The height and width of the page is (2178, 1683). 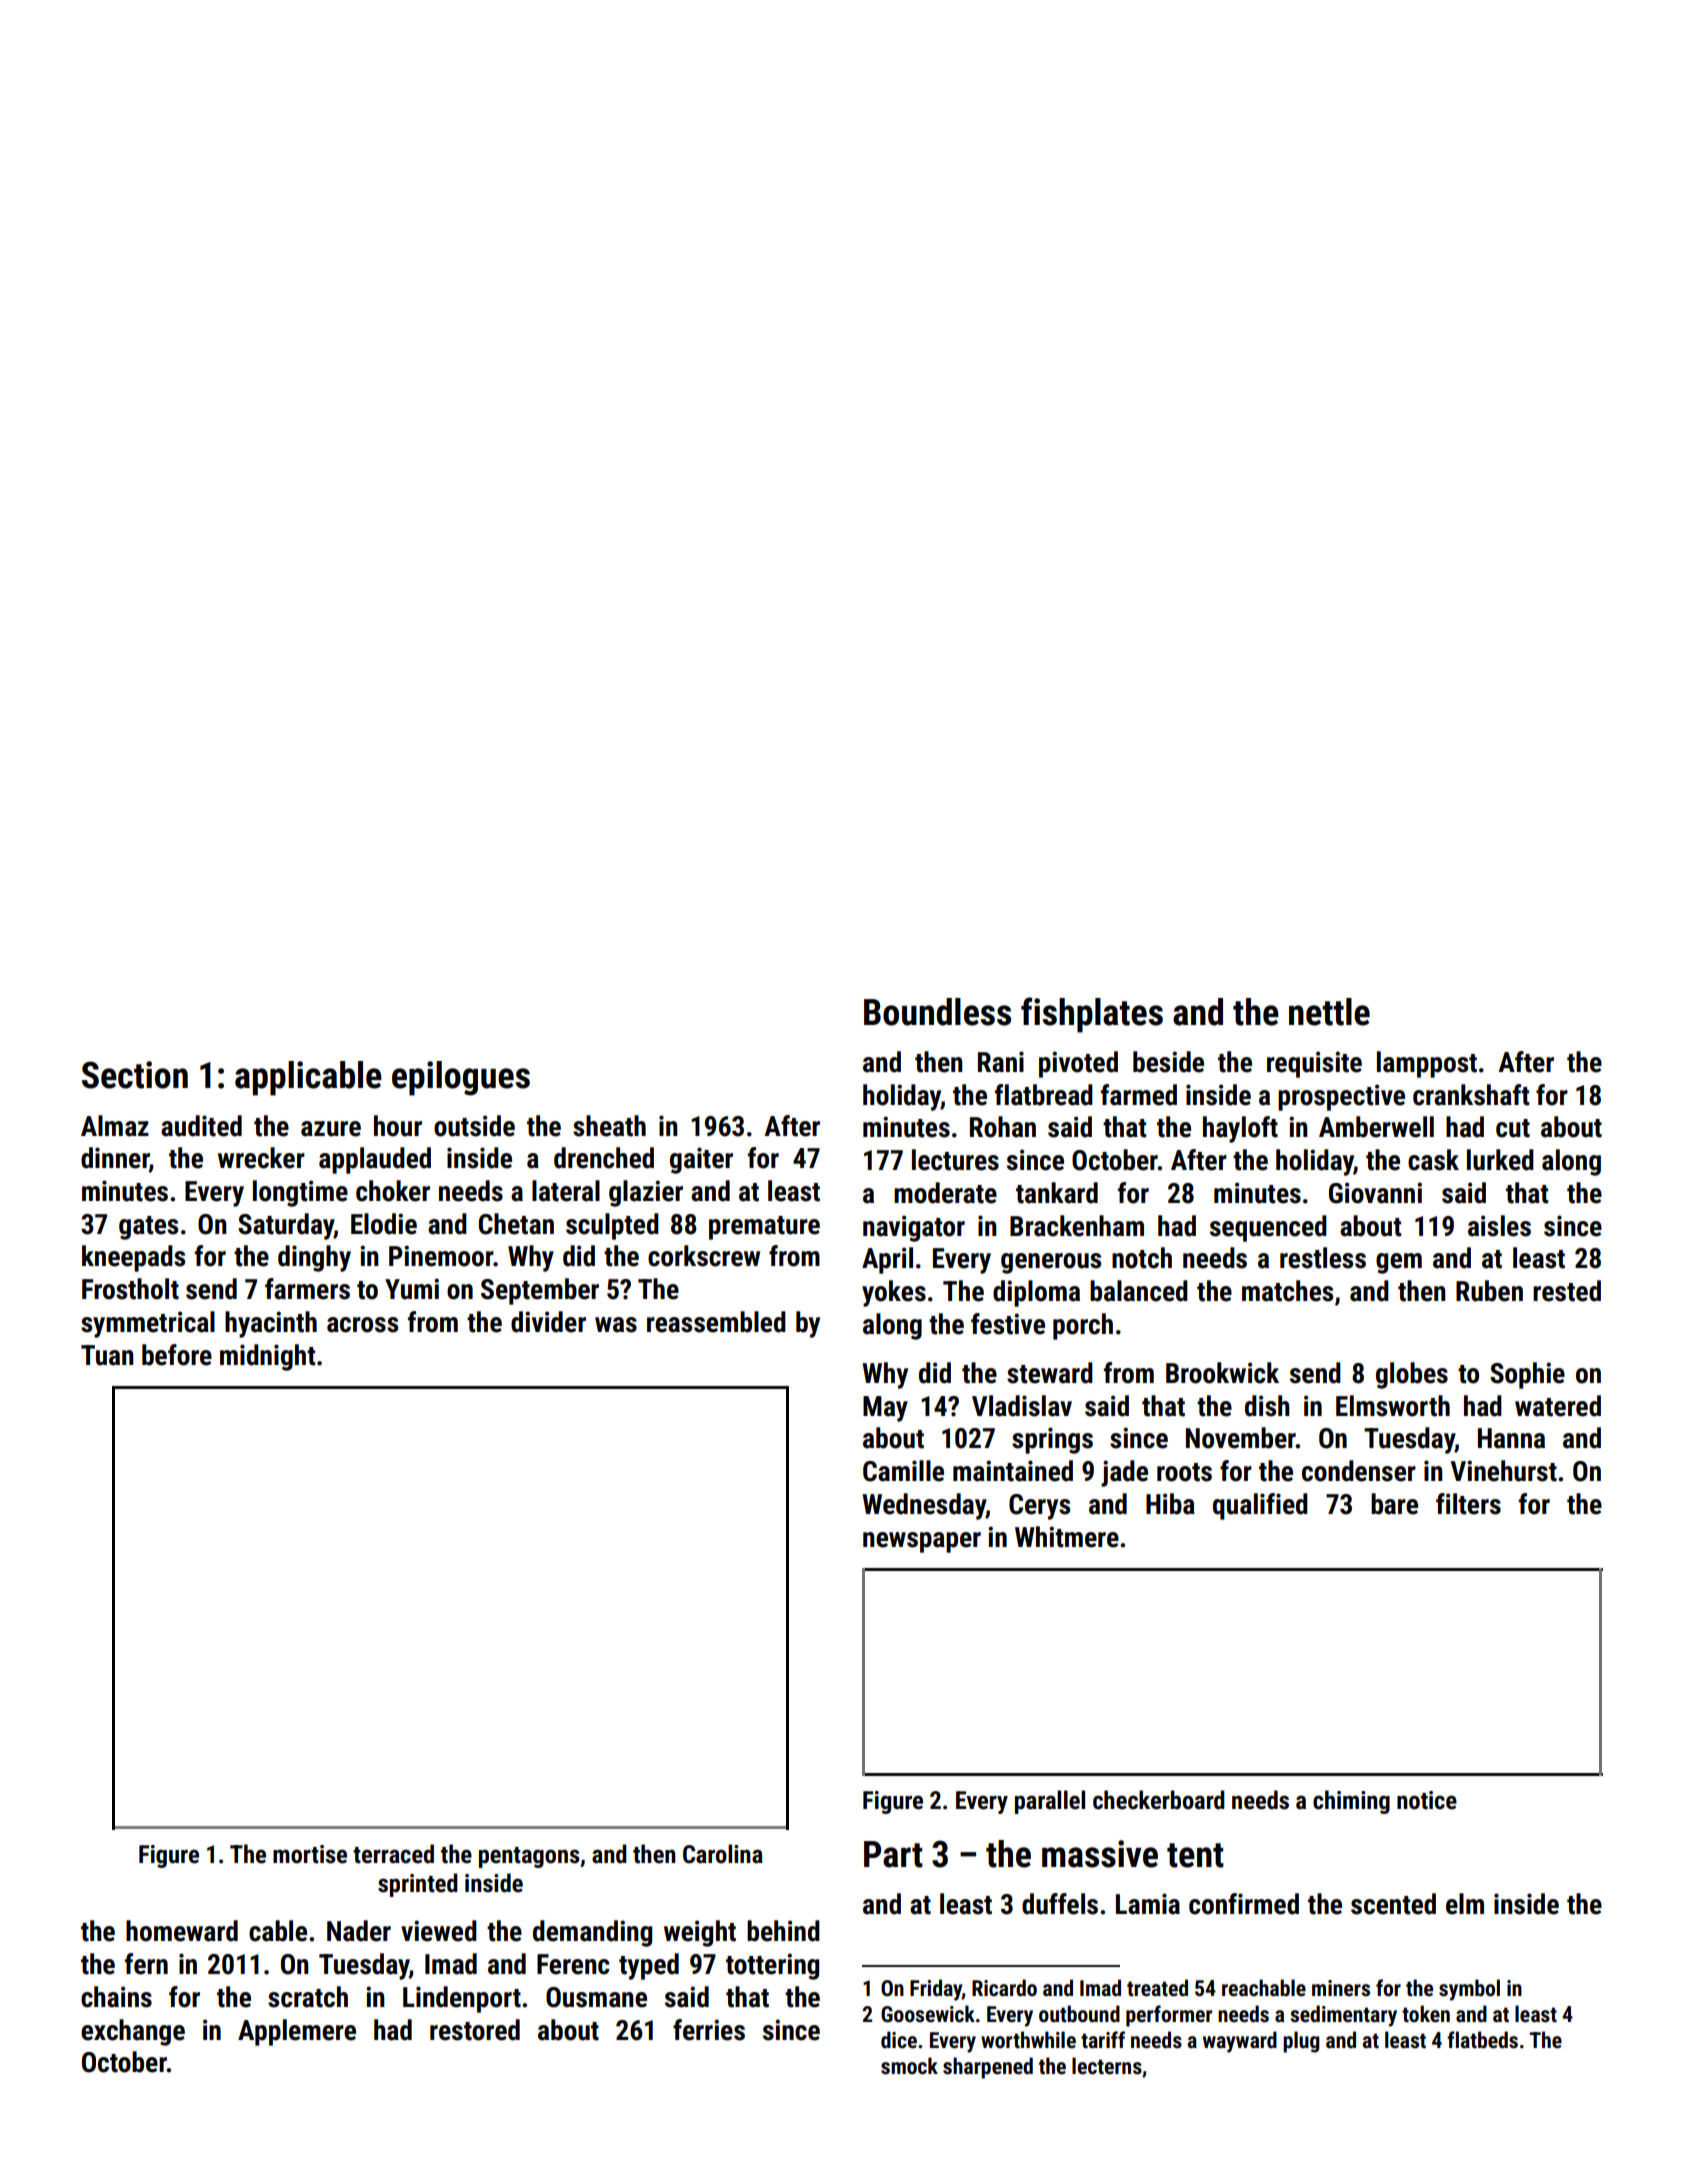 What do you see at coordinates (1427, 1800) in the page?
I see `notice` at bounding box center [1427, 1800].
